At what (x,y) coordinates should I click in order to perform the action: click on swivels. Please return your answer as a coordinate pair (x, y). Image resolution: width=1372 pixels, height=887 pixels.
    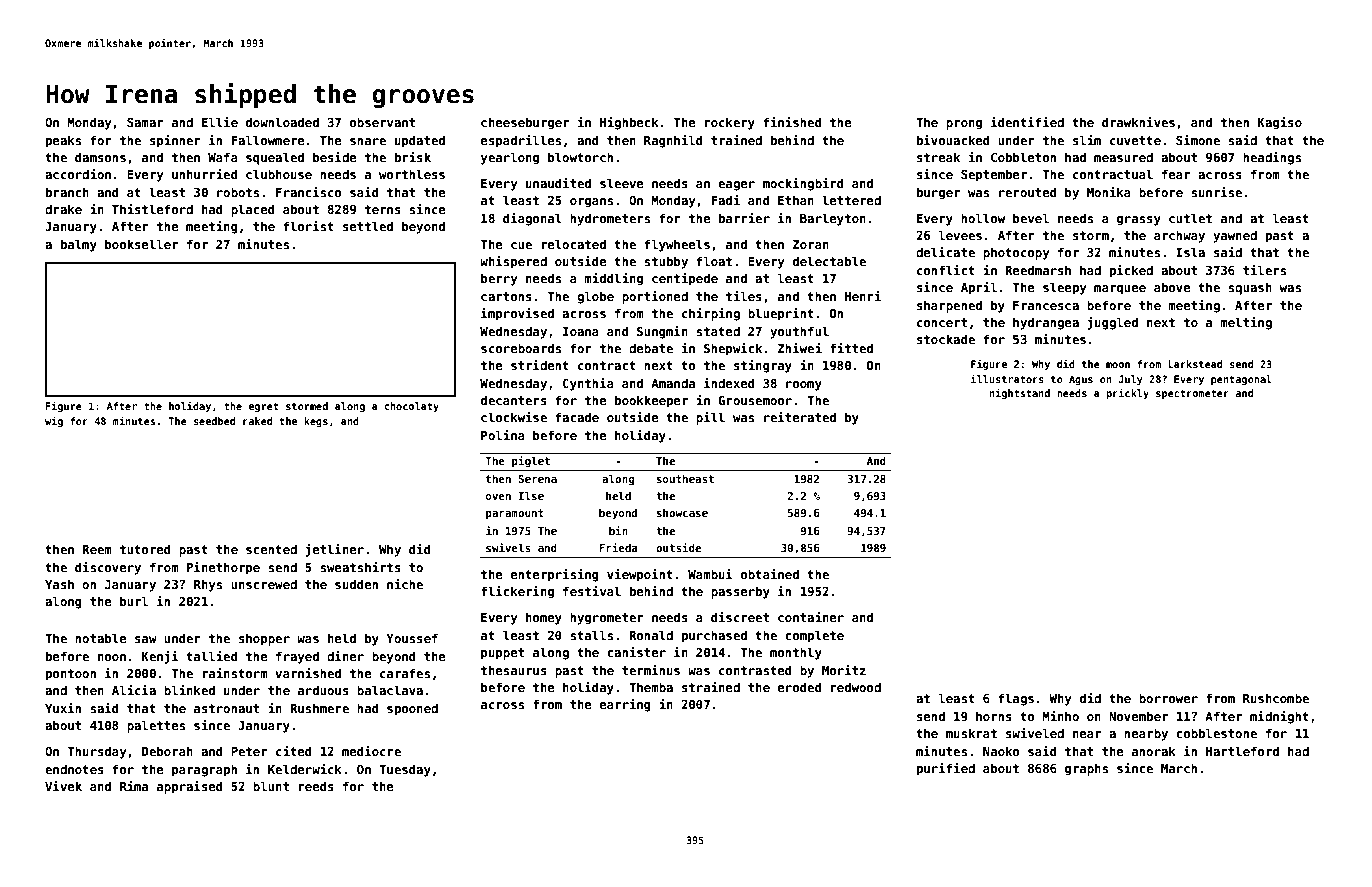
    Looking at the image, I should click on (508, 547).
